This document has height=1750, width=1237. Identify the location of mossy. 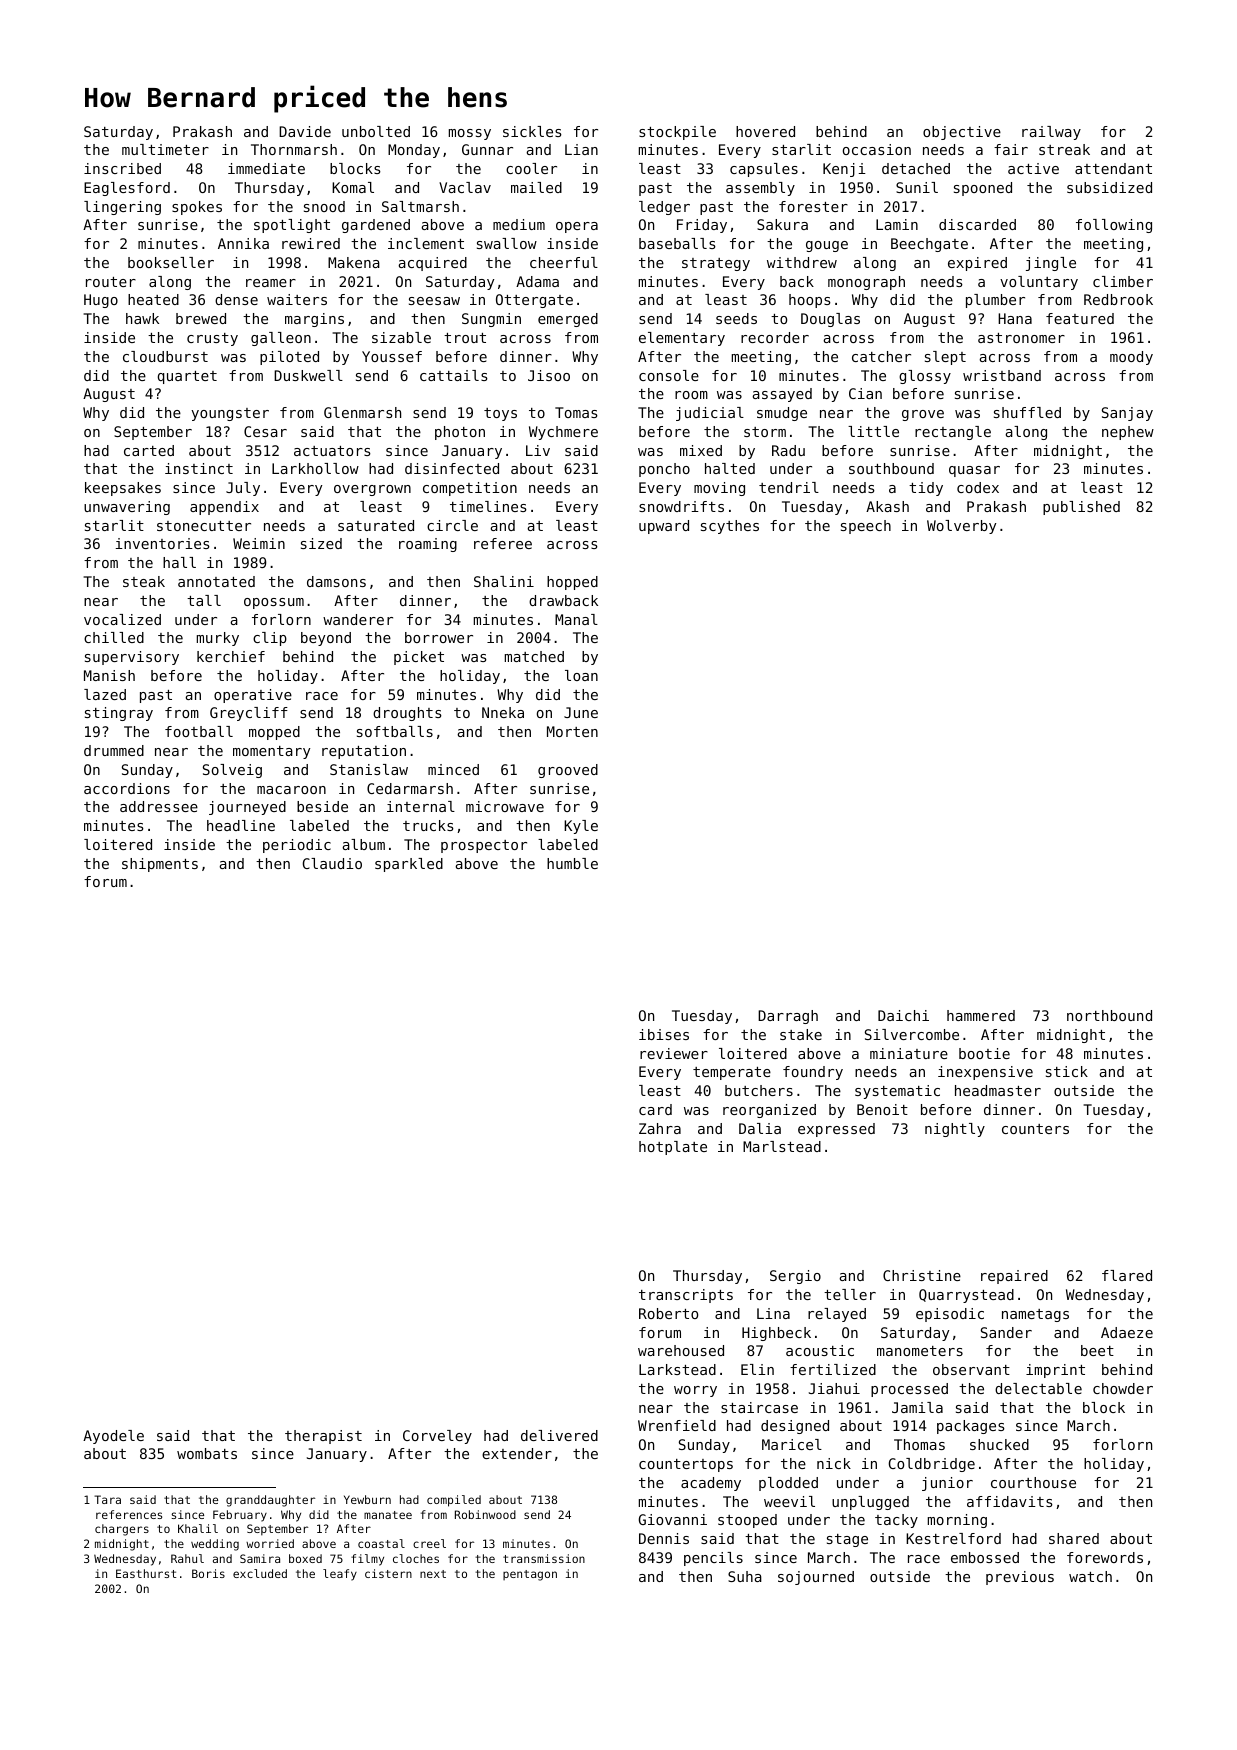
(470, 134).
